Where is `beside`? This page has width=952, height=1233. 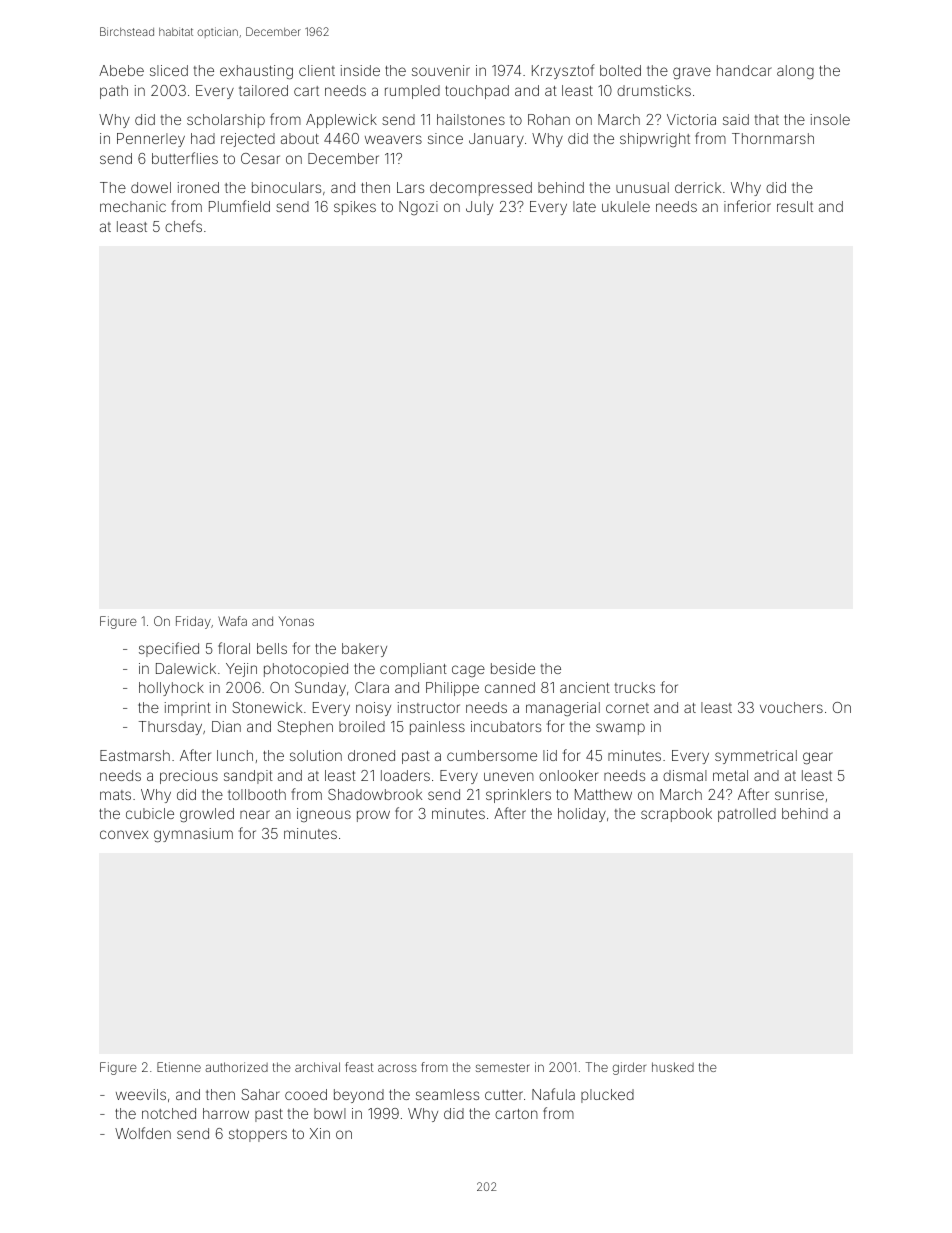 beside is located at coordinates (513, 668).
